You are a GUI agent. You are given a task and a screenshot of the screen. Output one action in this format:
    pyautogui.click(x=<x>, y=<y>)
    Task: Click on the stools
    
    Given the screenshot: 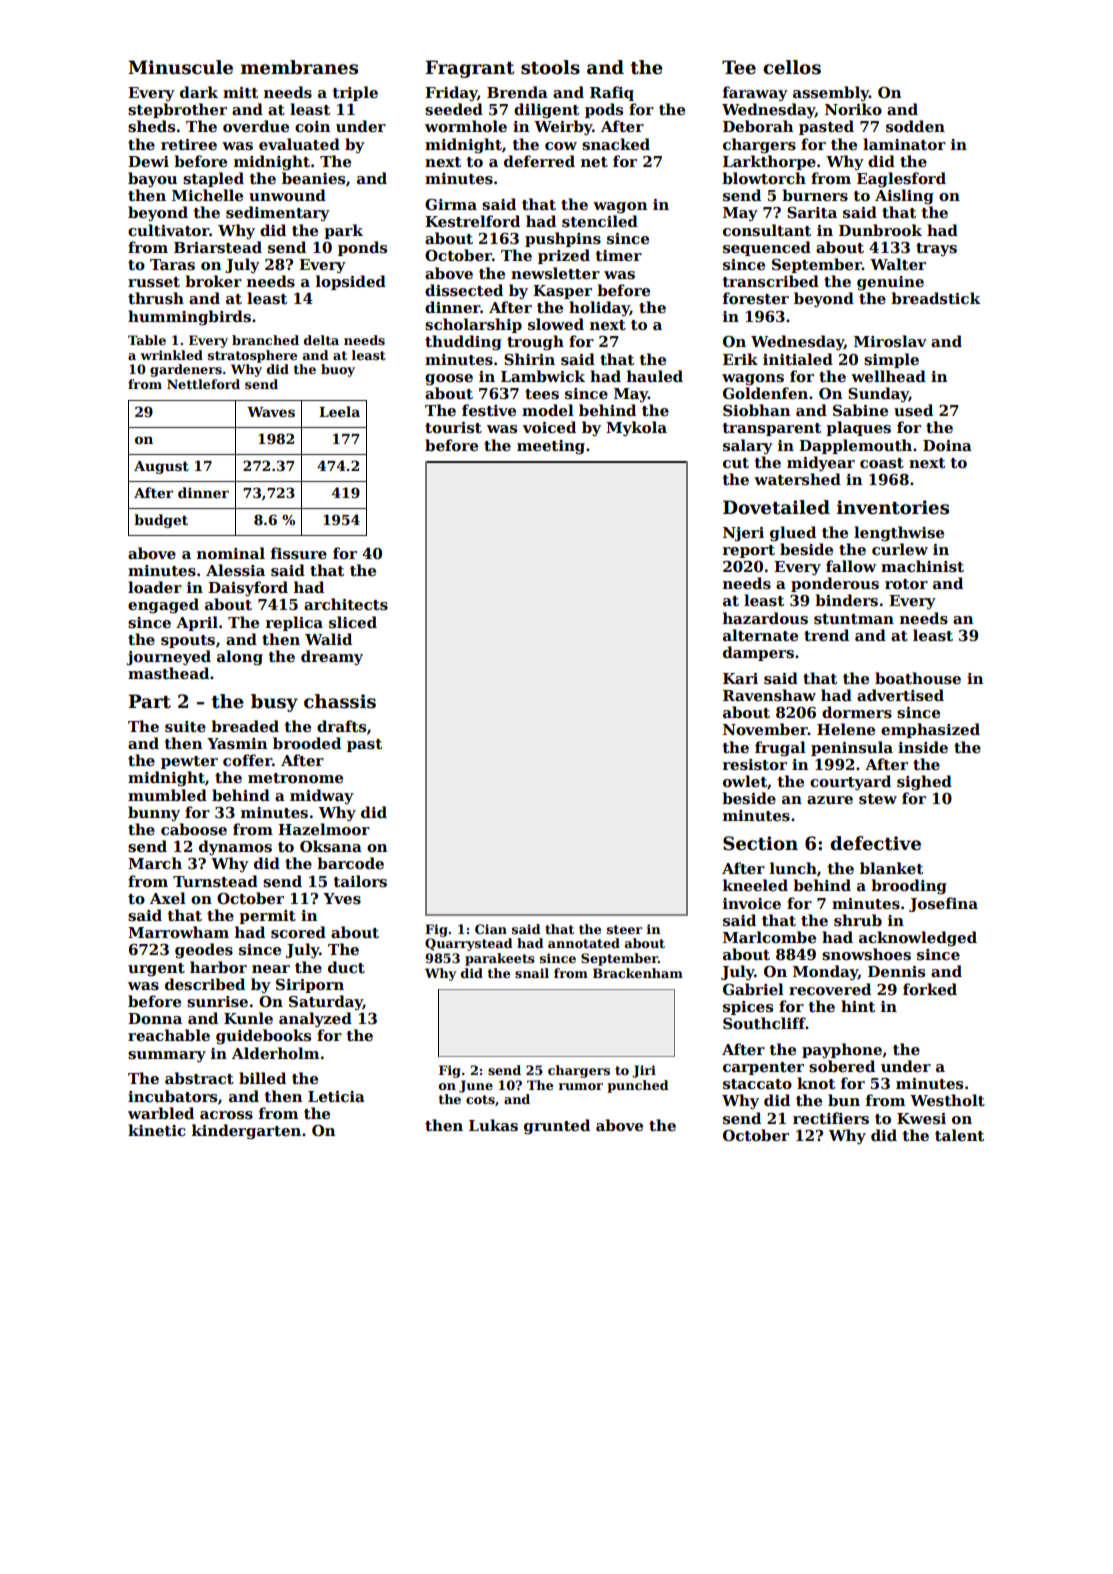 What is the action you would take?
    pyautogui.click(x=550, y=67)
